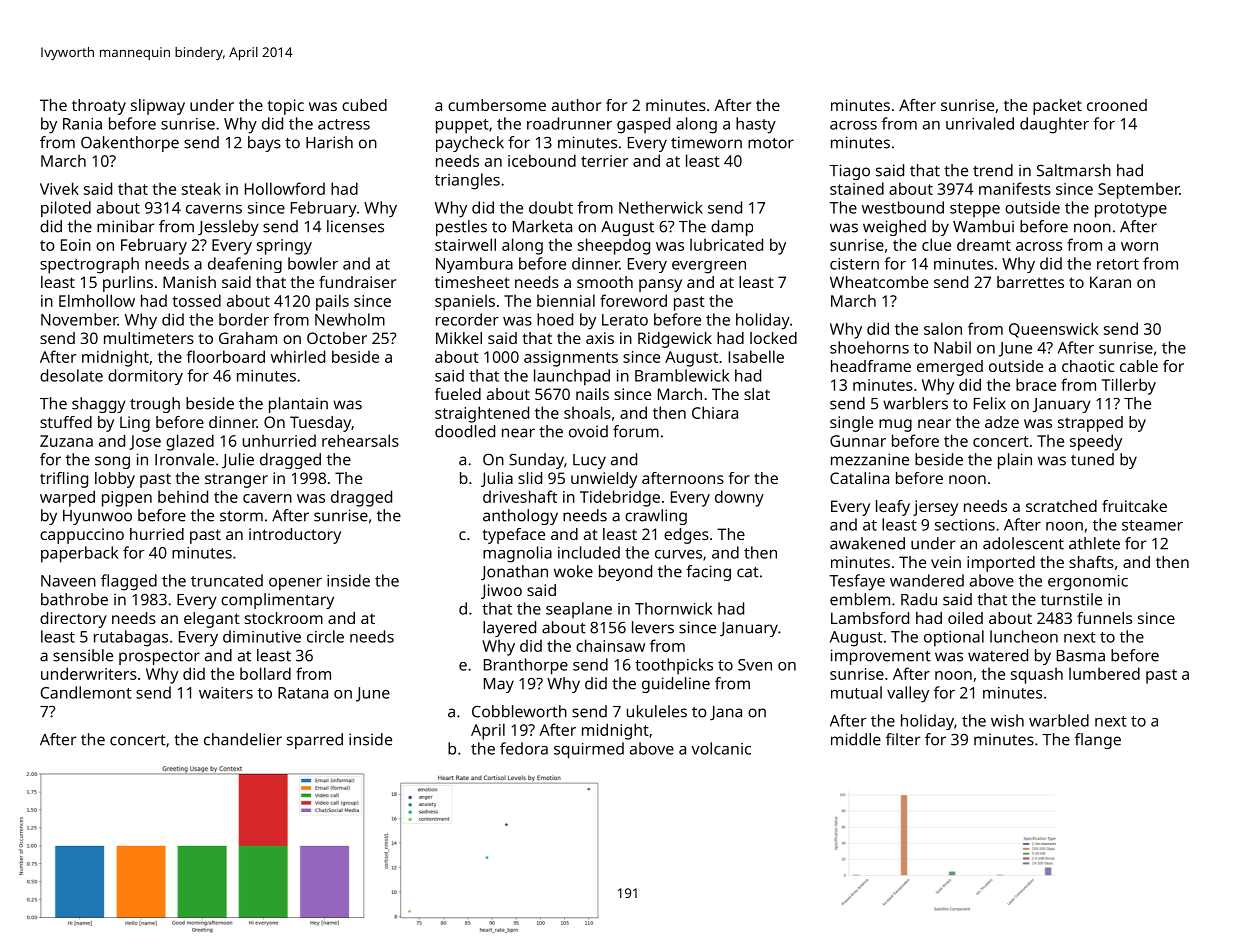 The height and width of the page is (952, 1233). I want to click on Rania, so click(82, 124).
